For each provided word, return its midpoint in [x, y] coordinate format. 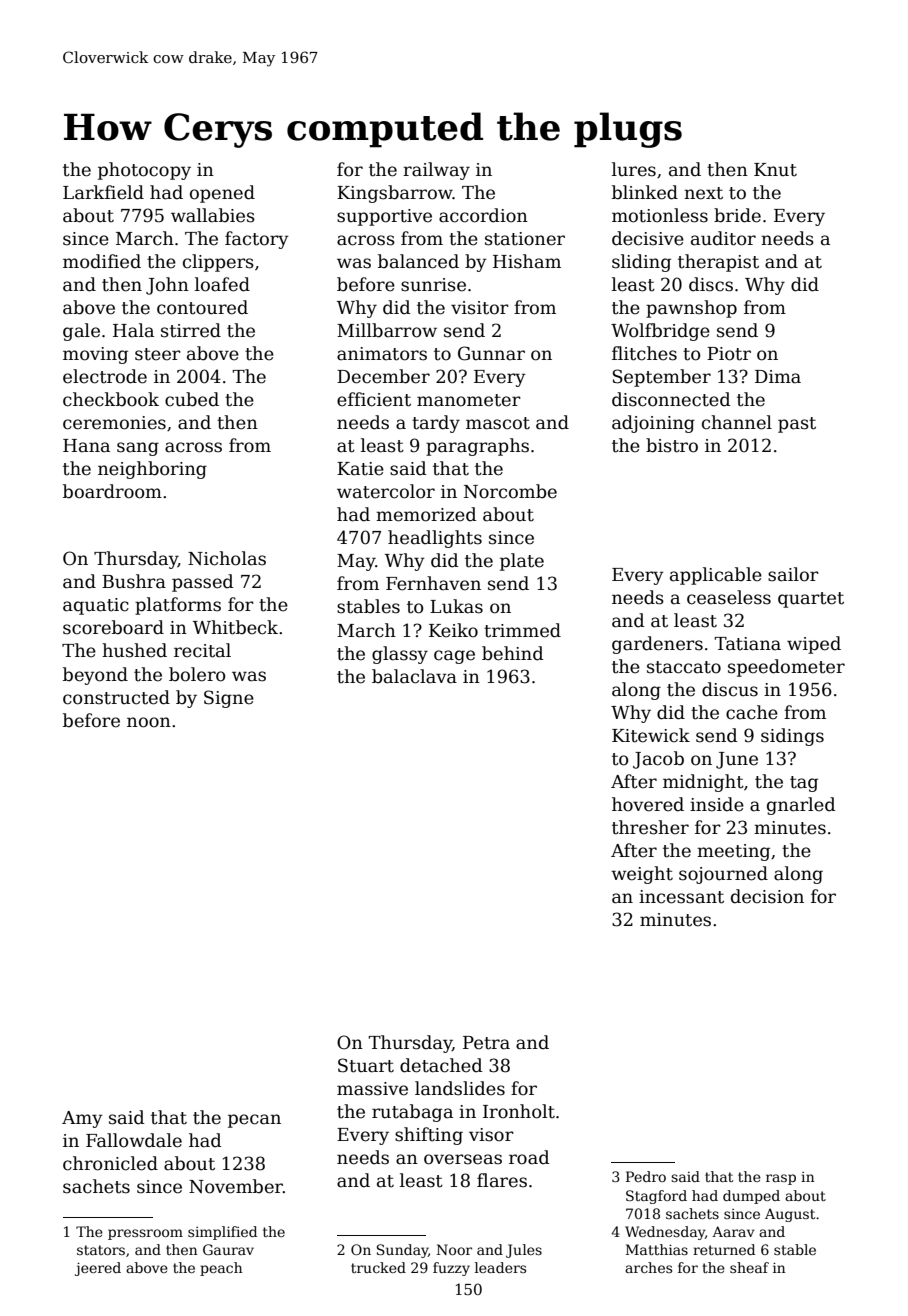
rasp [781, 1179]
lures [634, 169]
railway [436, 171]
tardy [436, 424]
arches [648, 1267]
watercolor [386, 491]
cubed [192, 399]
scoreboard [113, 627]
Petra [486, 1043]
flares [502, 1180]
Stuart [366, 1065]
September [662, 378]
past [797, 425]
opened [222, 194]
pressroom [145, 1234]
